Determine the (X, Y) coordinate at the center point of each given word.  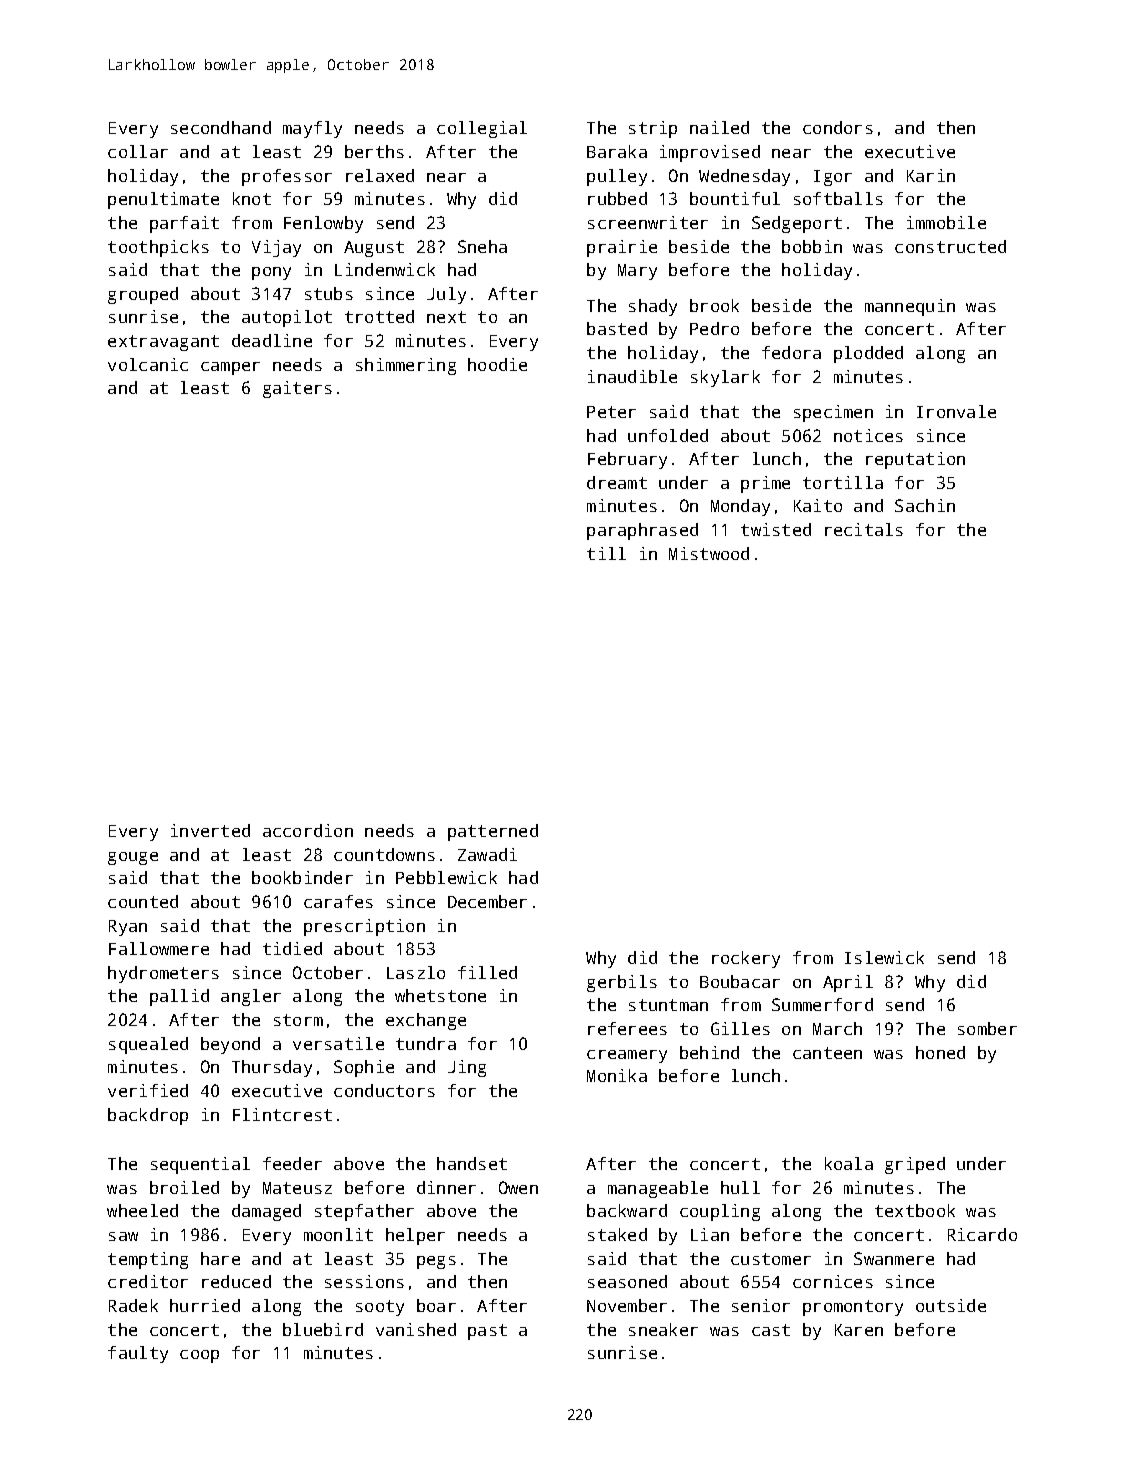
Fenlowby (323, 224)
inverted (210, 830)
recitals (864, 529)
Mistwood (709, 553)
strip (653, 129)
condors (838, 127)
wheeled (142, 1210)
